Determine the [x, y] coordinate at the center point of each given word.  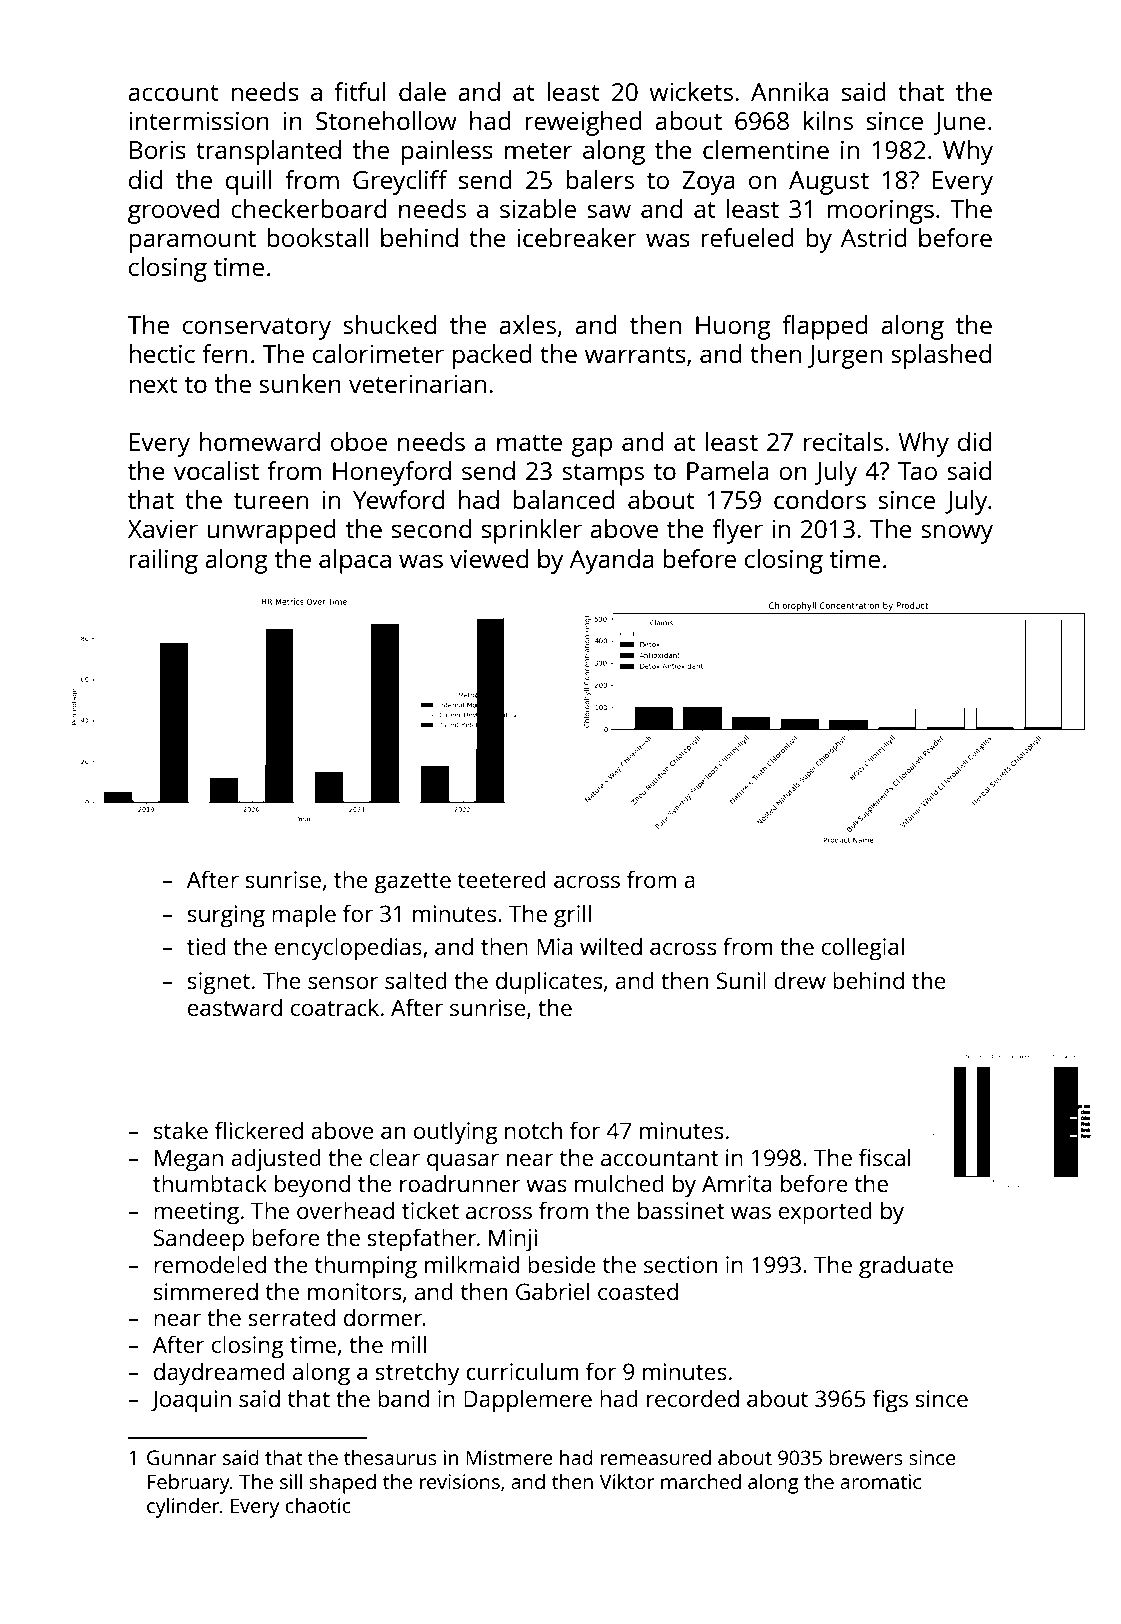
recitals [843, 441]
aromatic [880, 1481]
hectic [162, 353]
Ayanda [612, 561]
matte [529, 442]
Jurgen [844, 357]
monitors [354, 1291]
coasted [638, 1291]
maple [304, 916]
